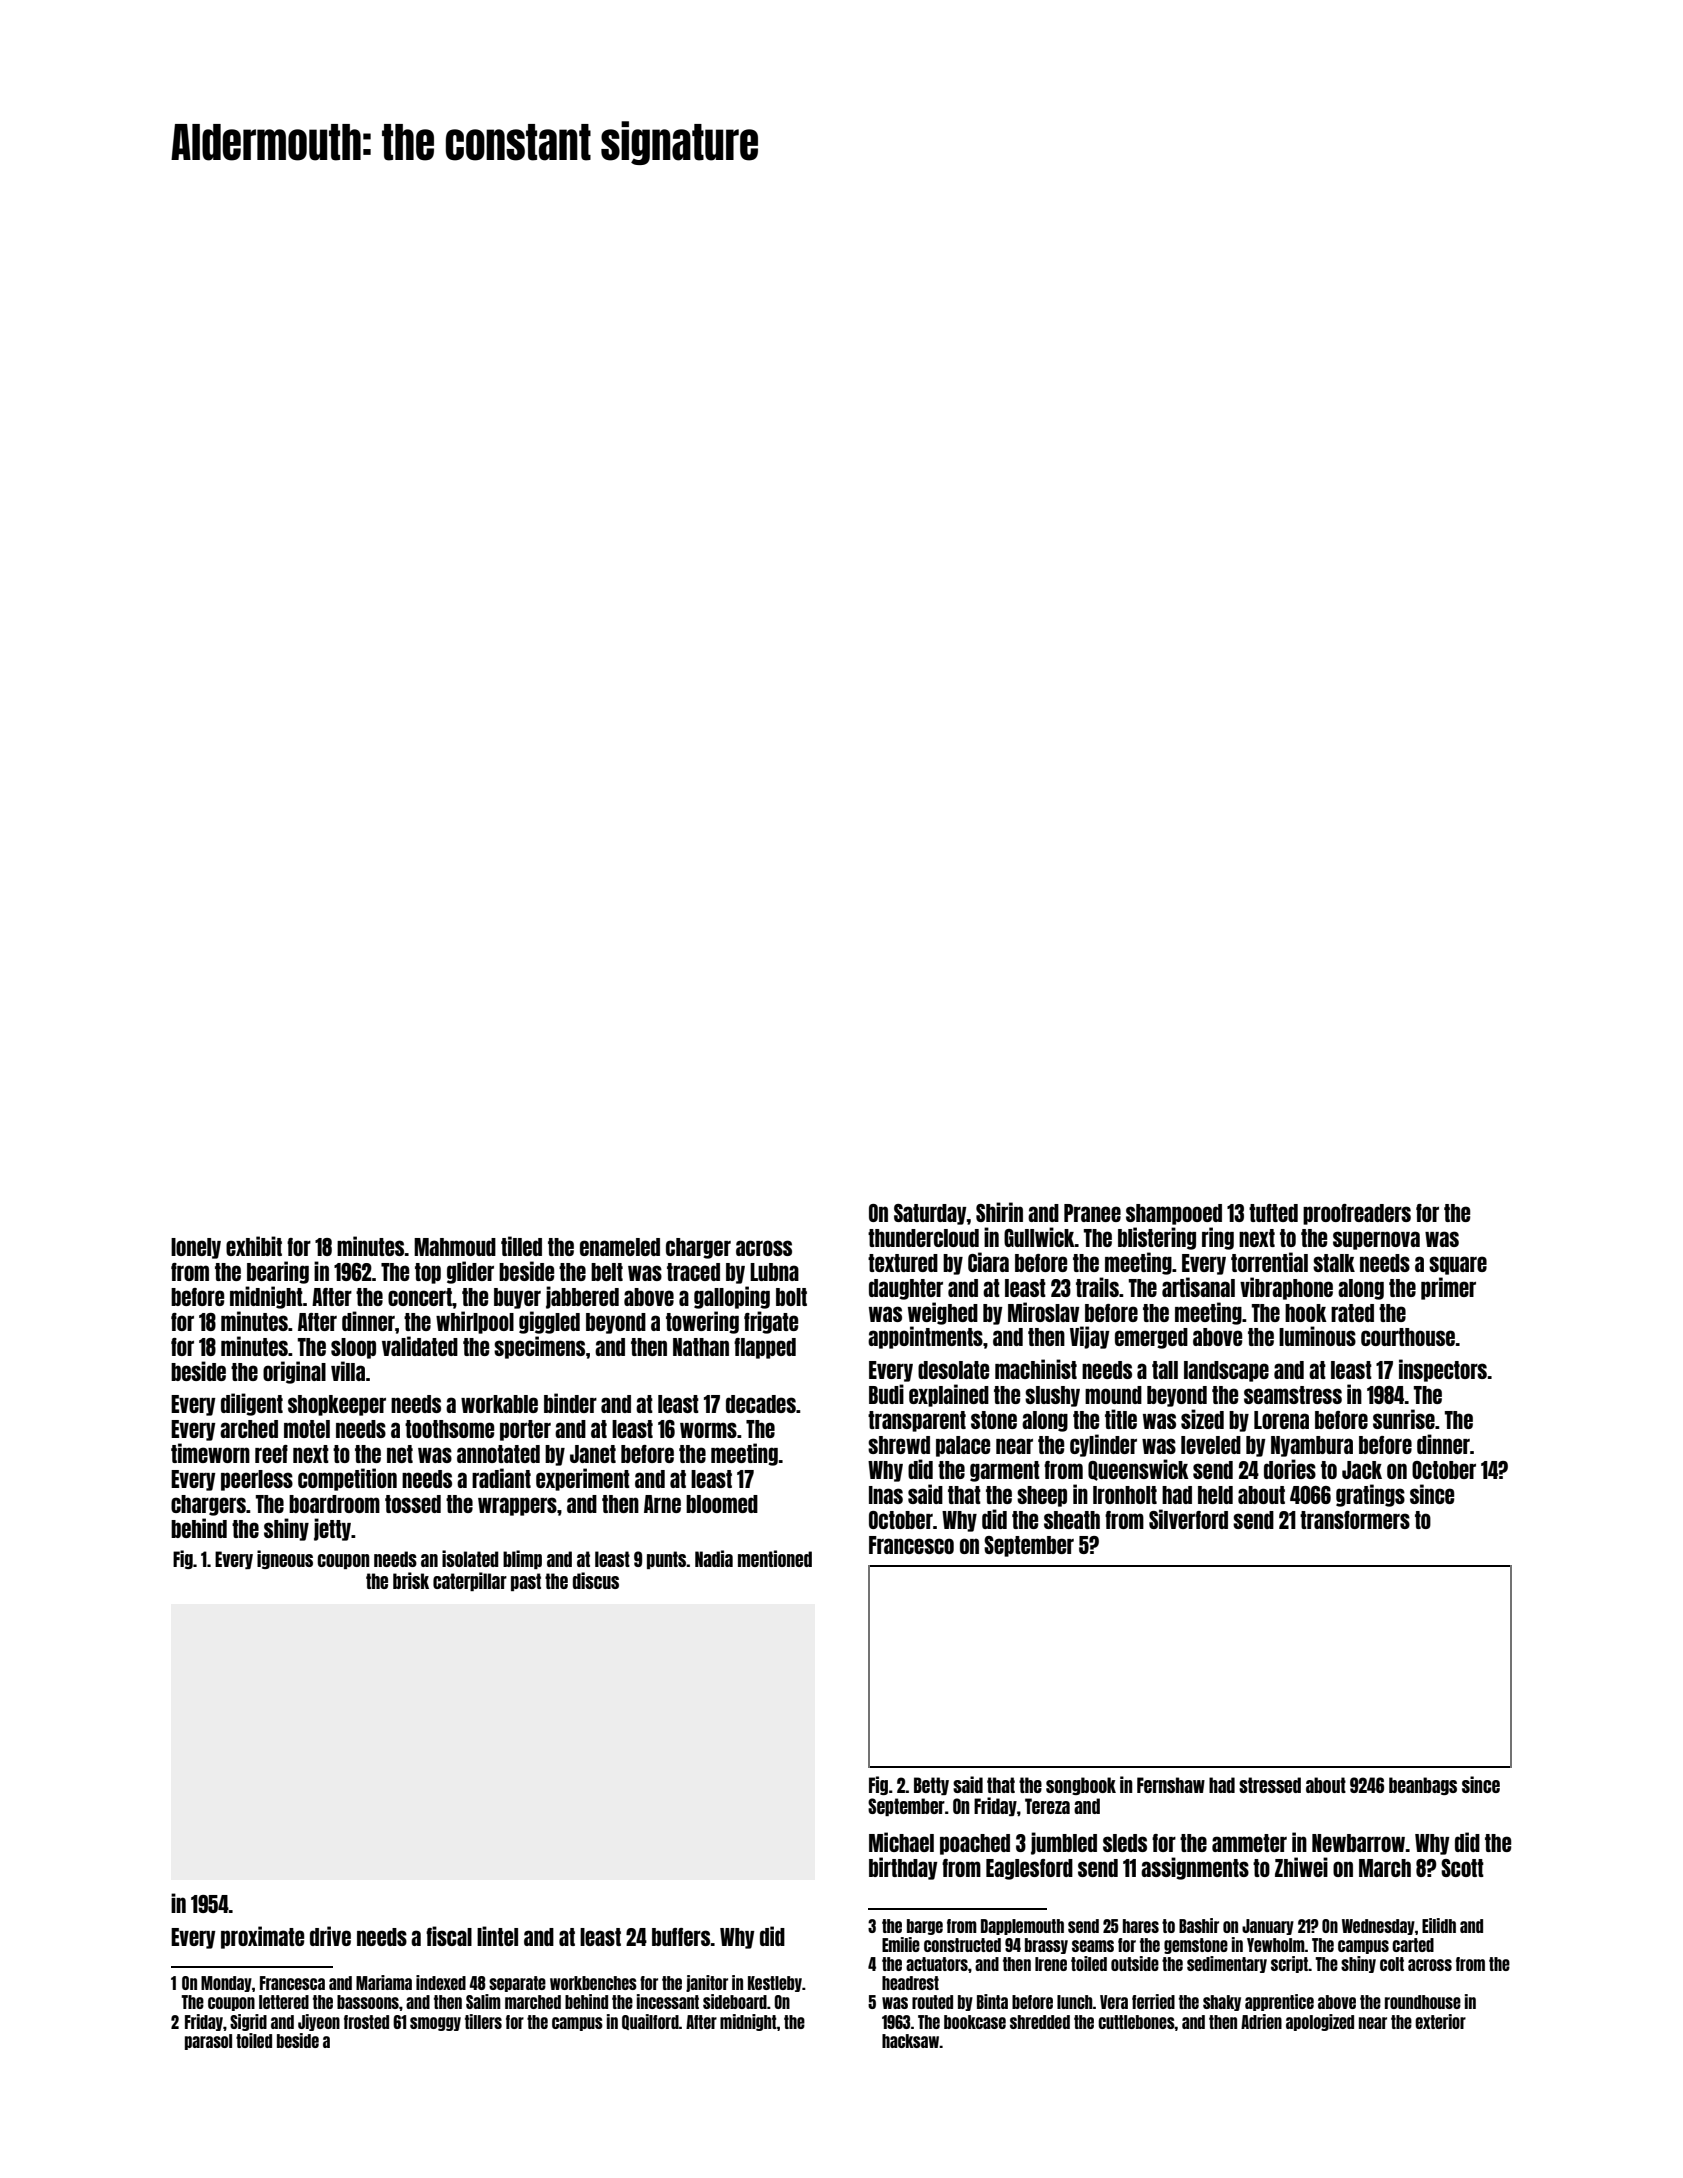 This screenshot has width=1683, height=2178. I want to click on gratings, so click(1370, 1495).
